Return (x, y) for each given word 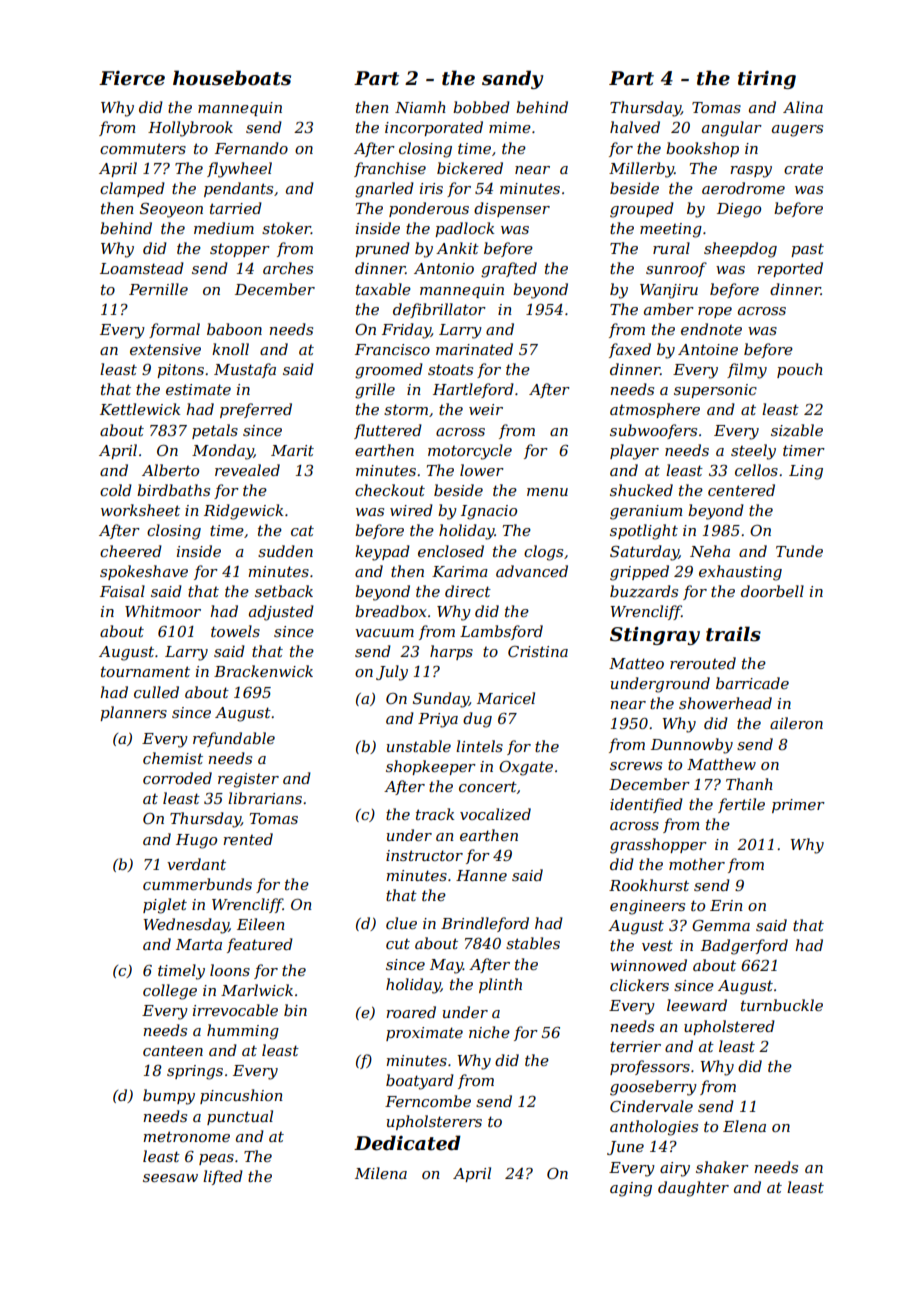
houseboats (232, 78)
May (446, 966)
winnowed (648, 965)
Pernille (158, 289)
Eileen (261, 924)
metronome (186, 1136)
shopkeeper (431, 767)
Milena (381, 1173)
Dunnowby (692, 746)
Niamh (420, 107)
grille (375, 391)
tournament (145, 671)
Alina (803, 107)
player (634, 452)
